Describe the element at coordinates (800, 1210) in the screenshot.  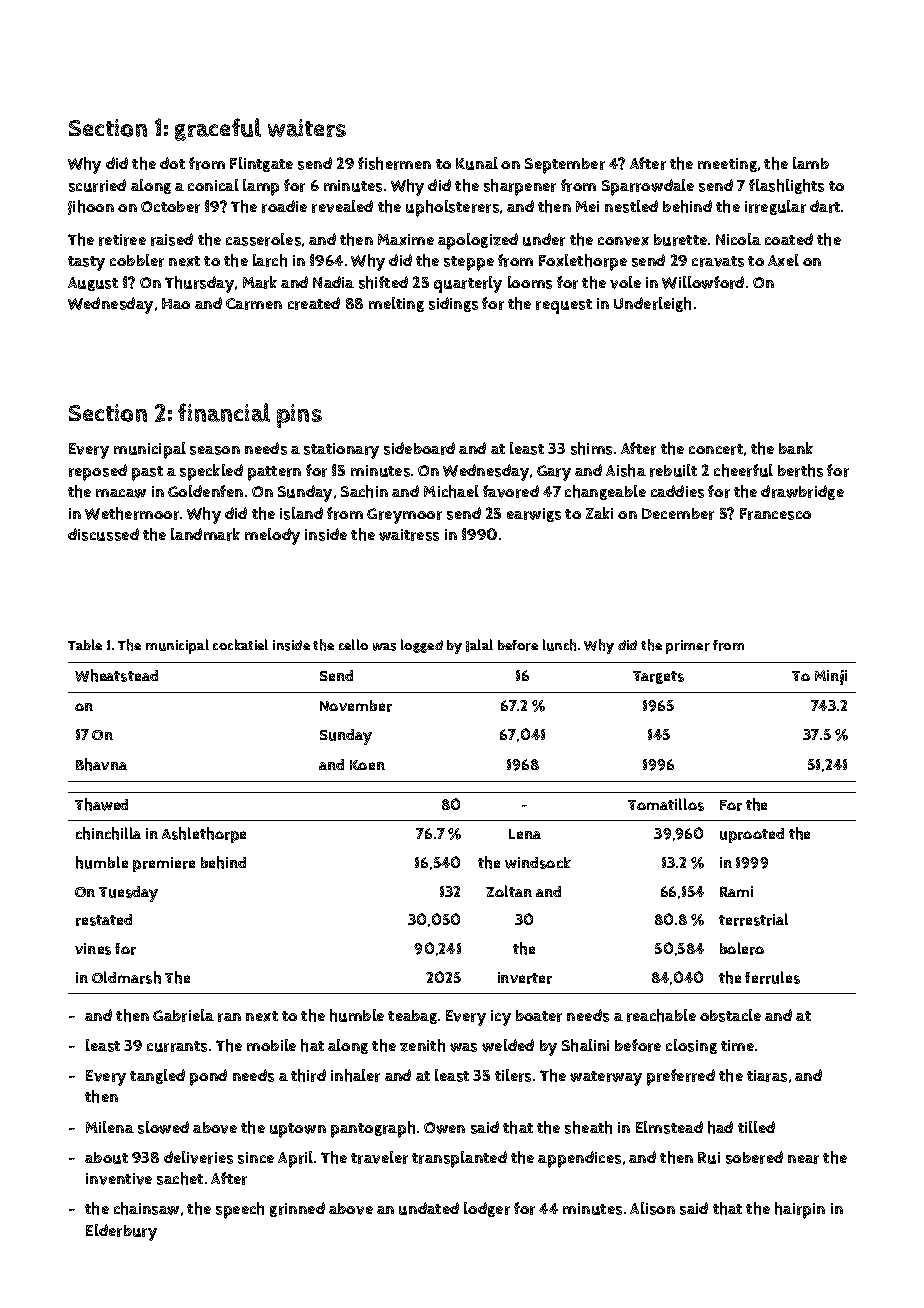
I see `hairpin` at that location.
